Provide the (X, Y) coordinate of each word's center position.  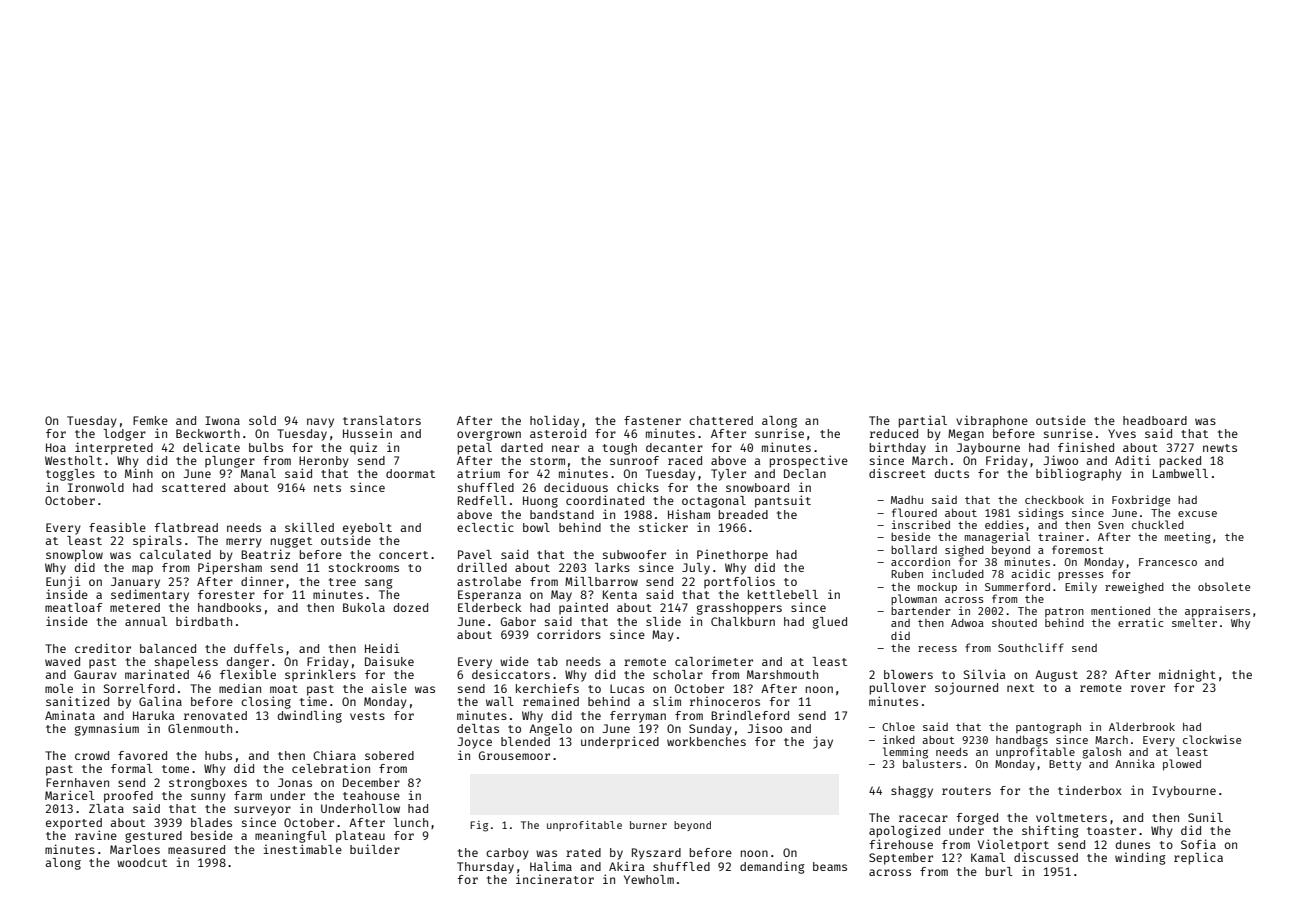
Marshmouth (782, 674)
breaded (743, 514)
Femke (150, 420)
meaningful (291, 836)
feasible (117, 527)
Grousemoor (514, 755)
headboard (1155, 420)
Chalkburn (743, 621)
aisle (389, 688)
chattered (721, 420)
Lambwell (1180, 473)
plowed (1182, 764)
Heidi (382, 648)
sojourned (966, 688)
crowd (92, 755)
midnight (1187, 675)
